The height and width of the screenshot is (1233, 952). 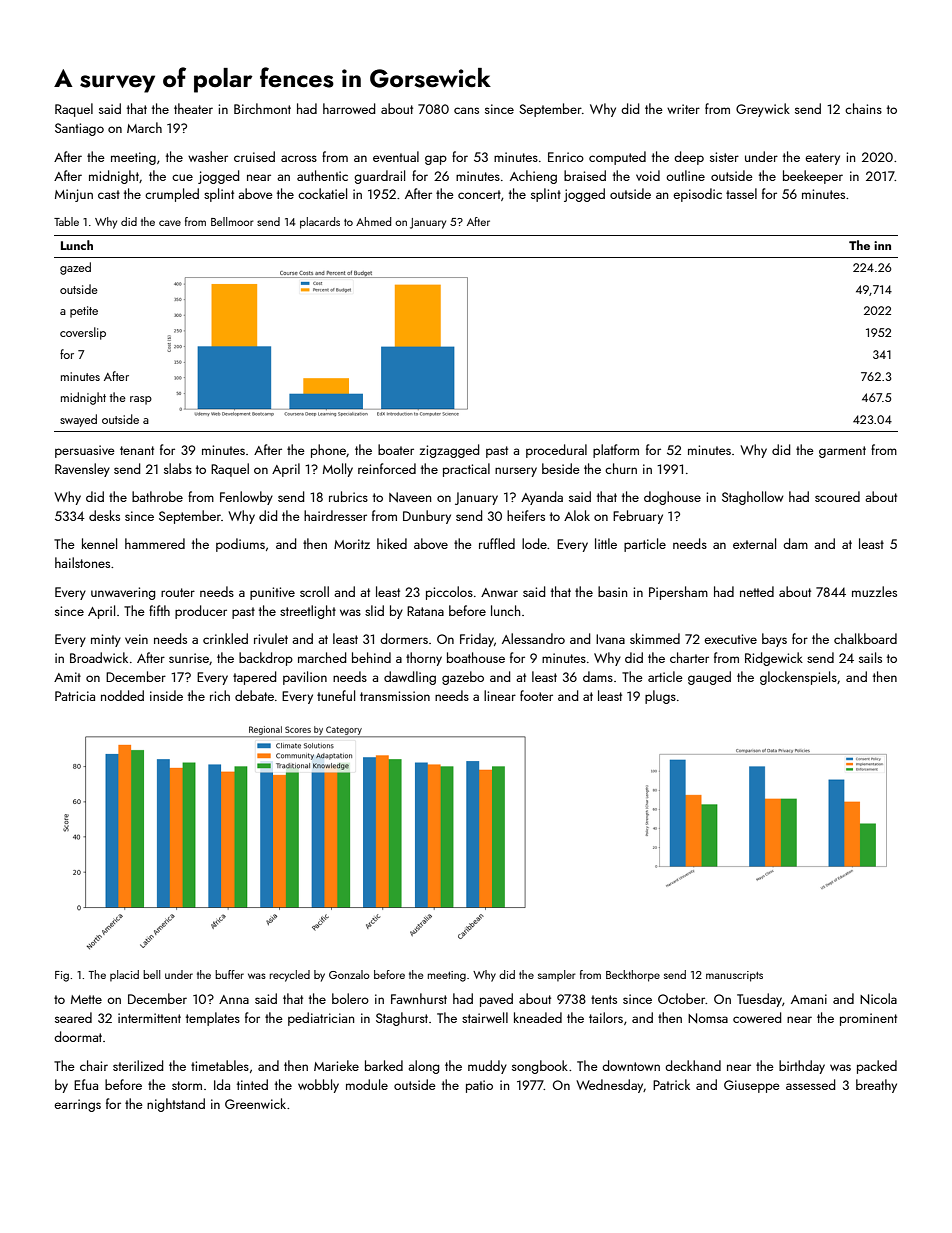 I want to click on placid, so click(x=124, y=976).
